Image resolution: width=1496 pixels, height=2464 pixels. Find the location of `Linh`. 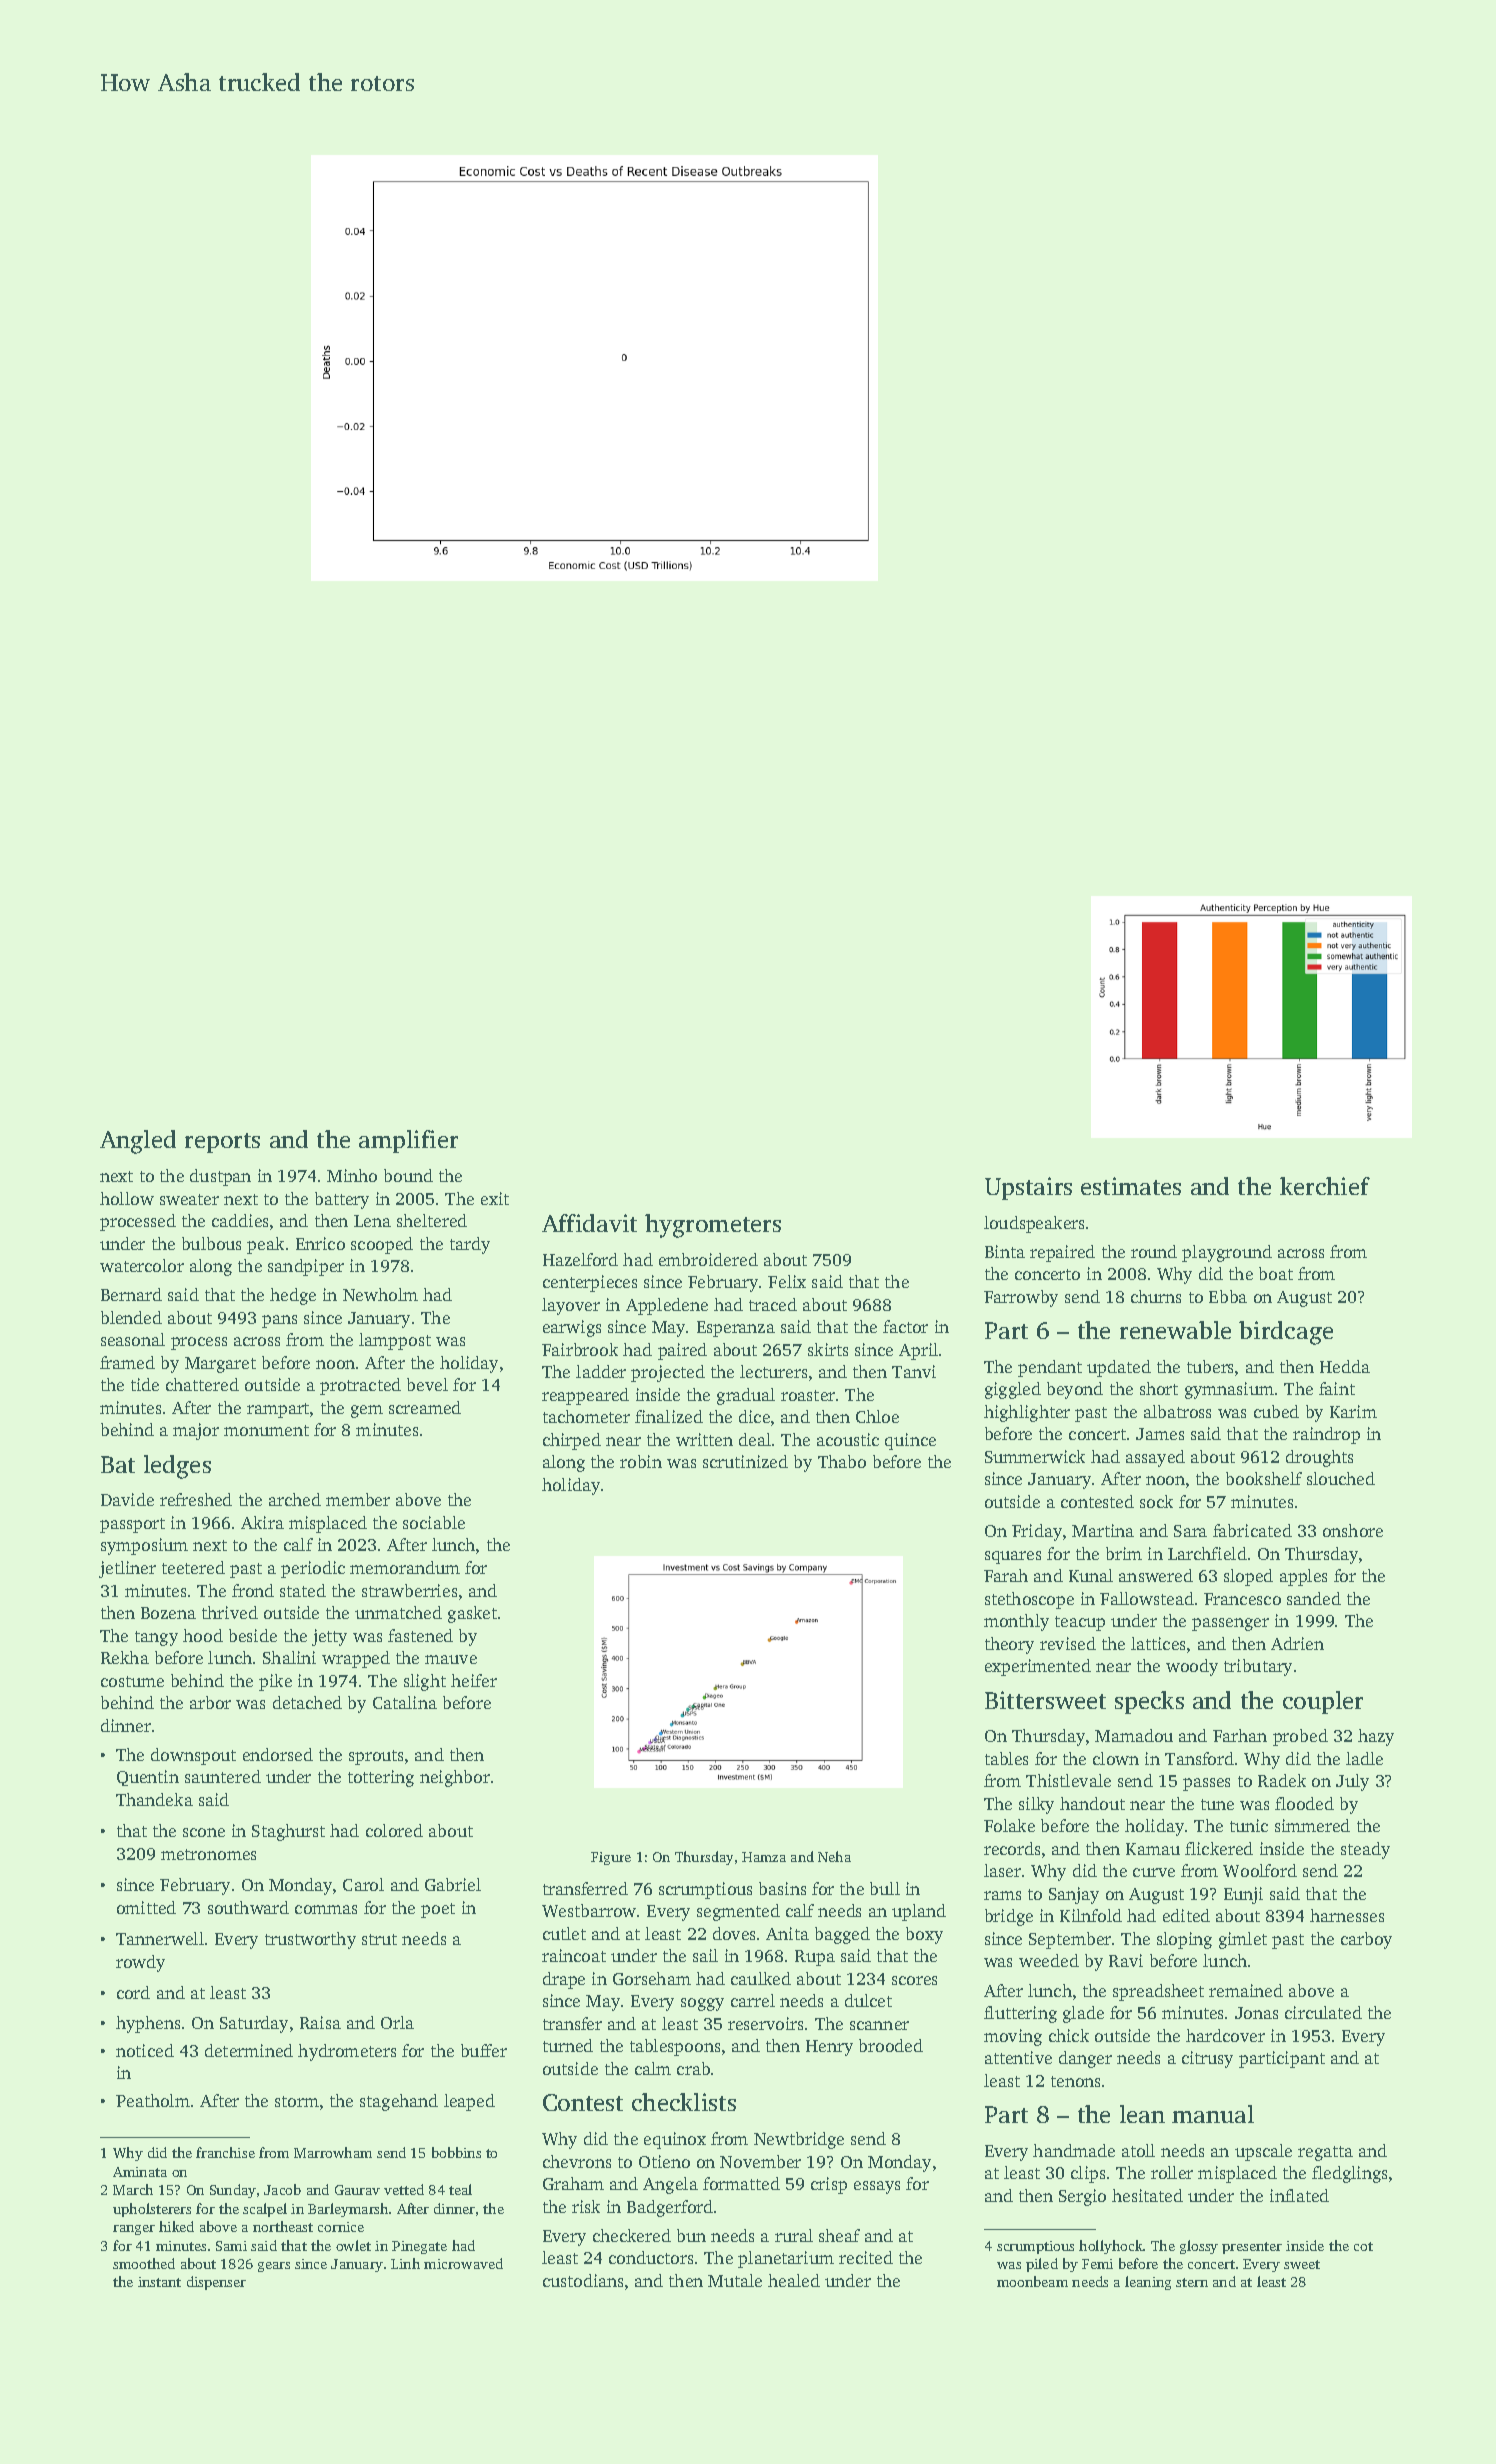

Linh is located at coordinates (405, 2263).
